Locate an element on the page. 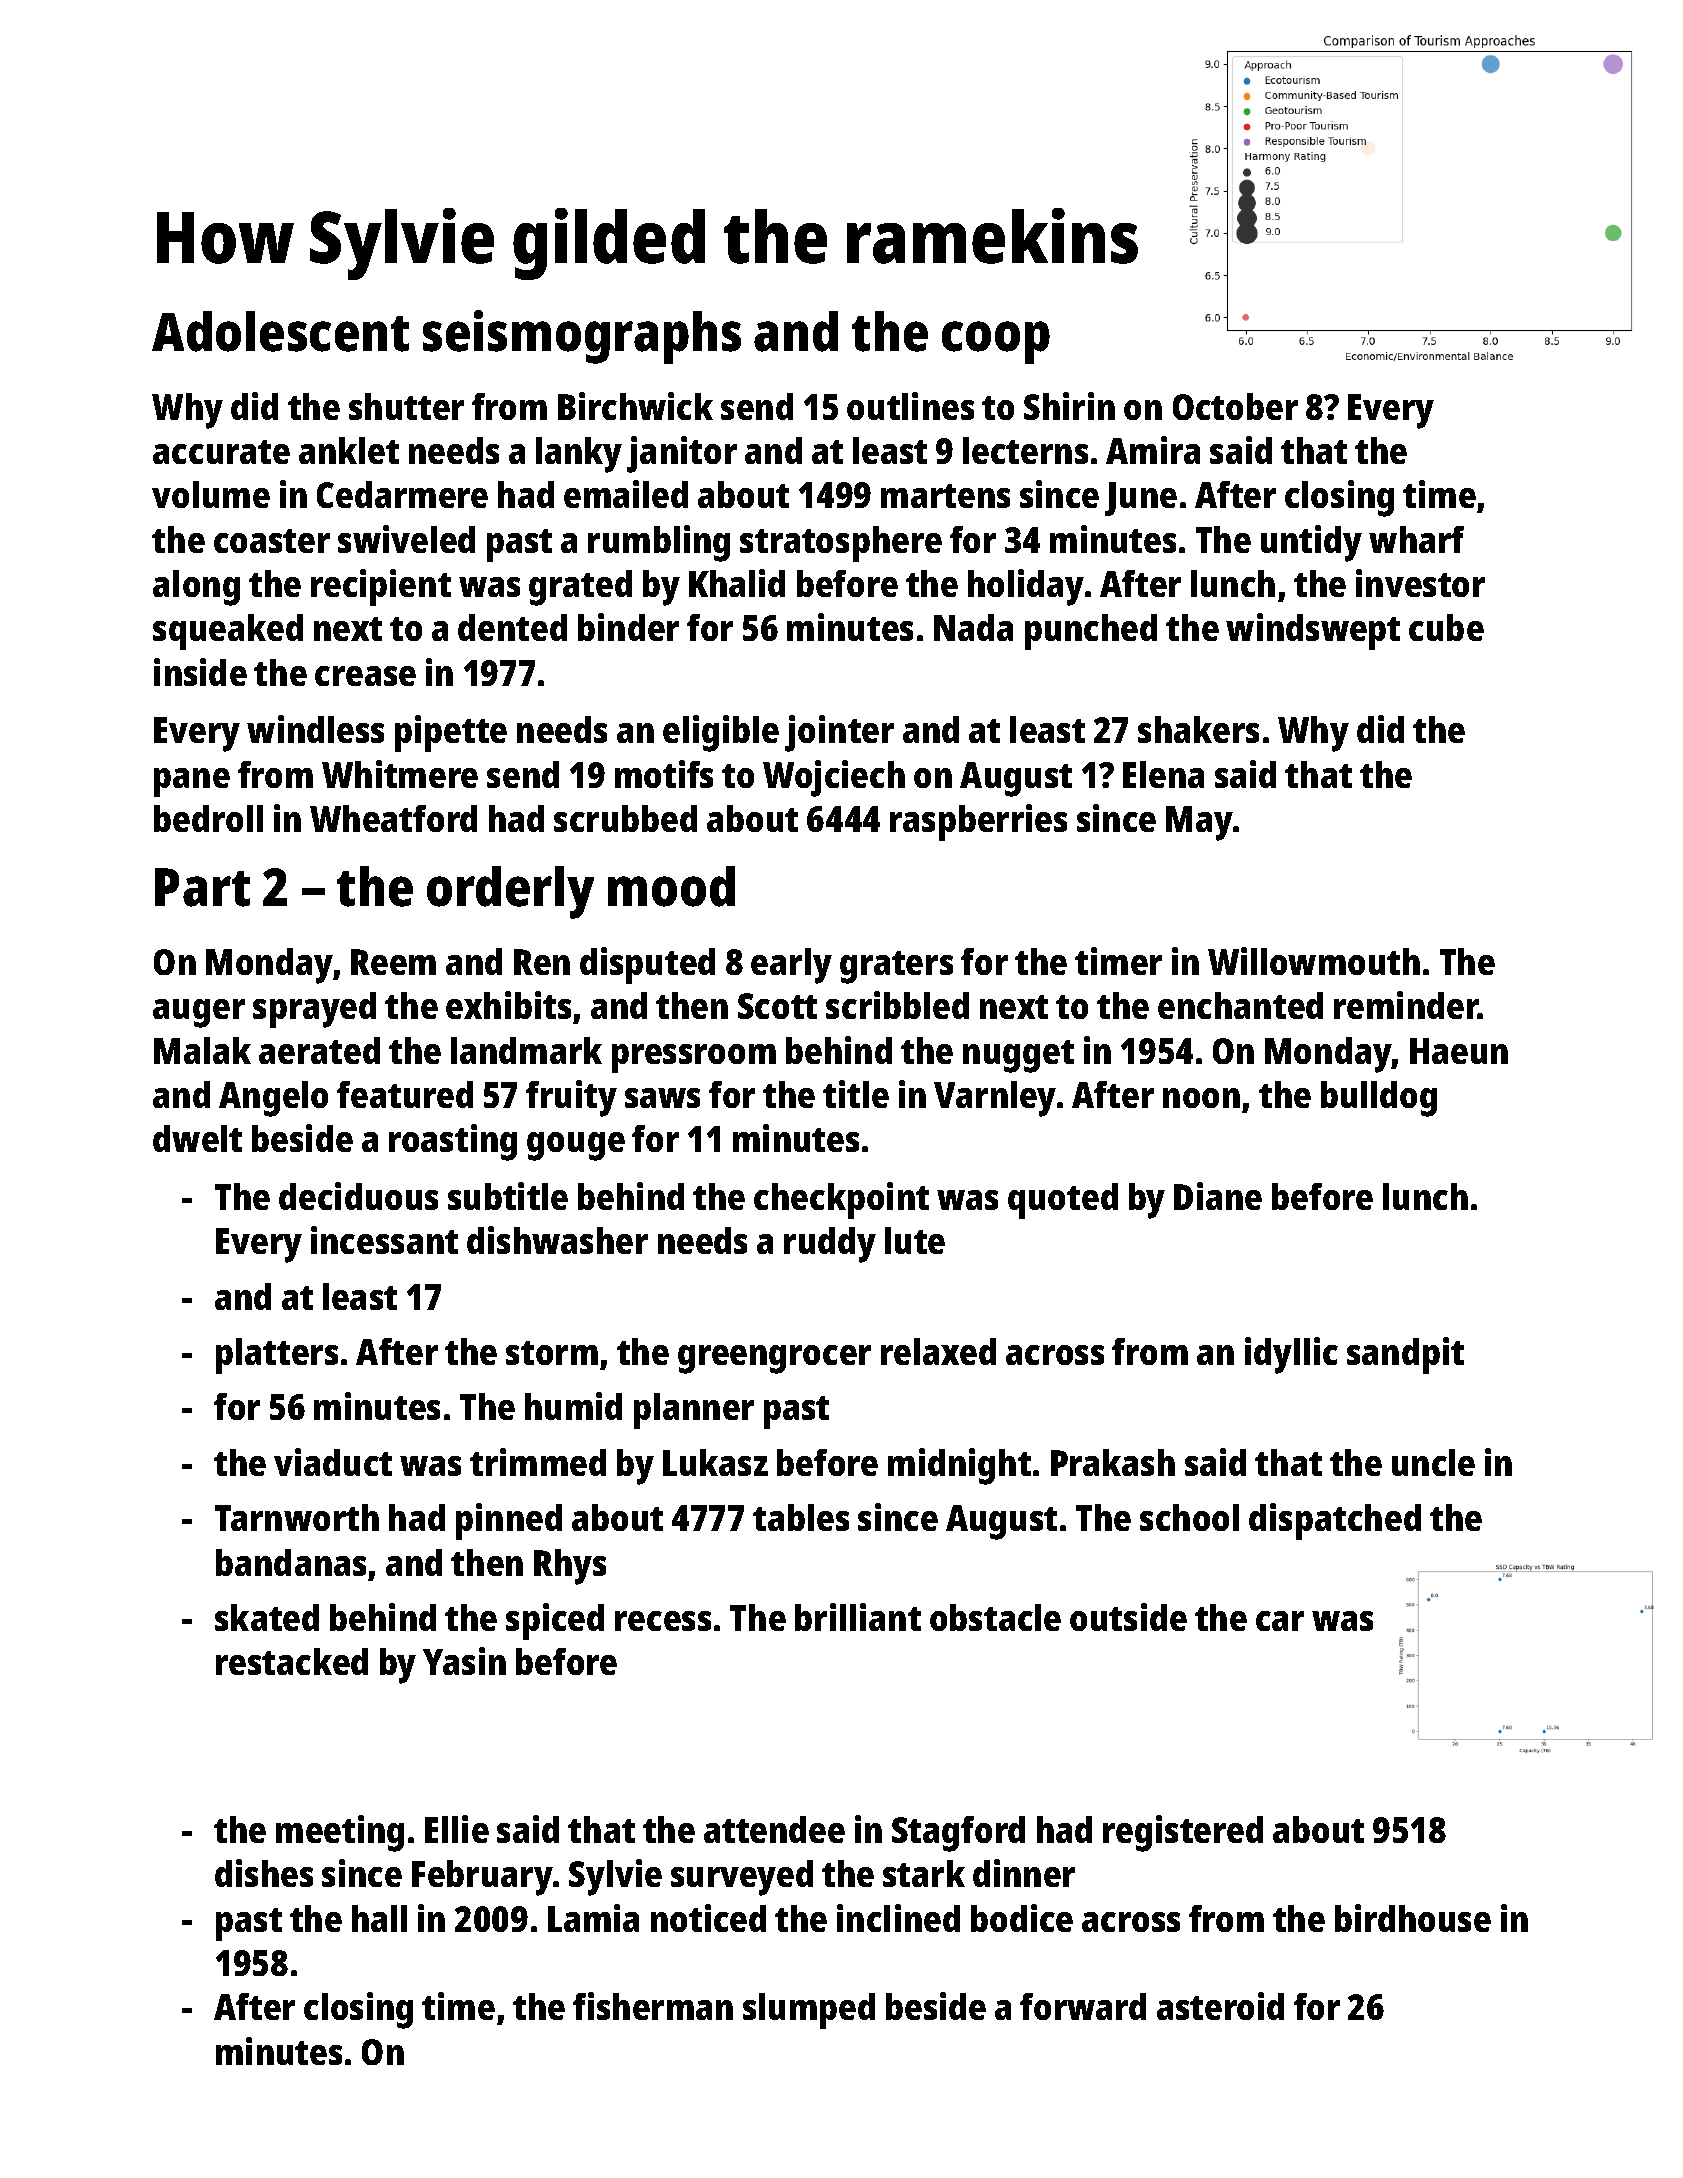 The width and height of the document is (1683, 2178). bodice is located at coordinates (1022, 1918).
